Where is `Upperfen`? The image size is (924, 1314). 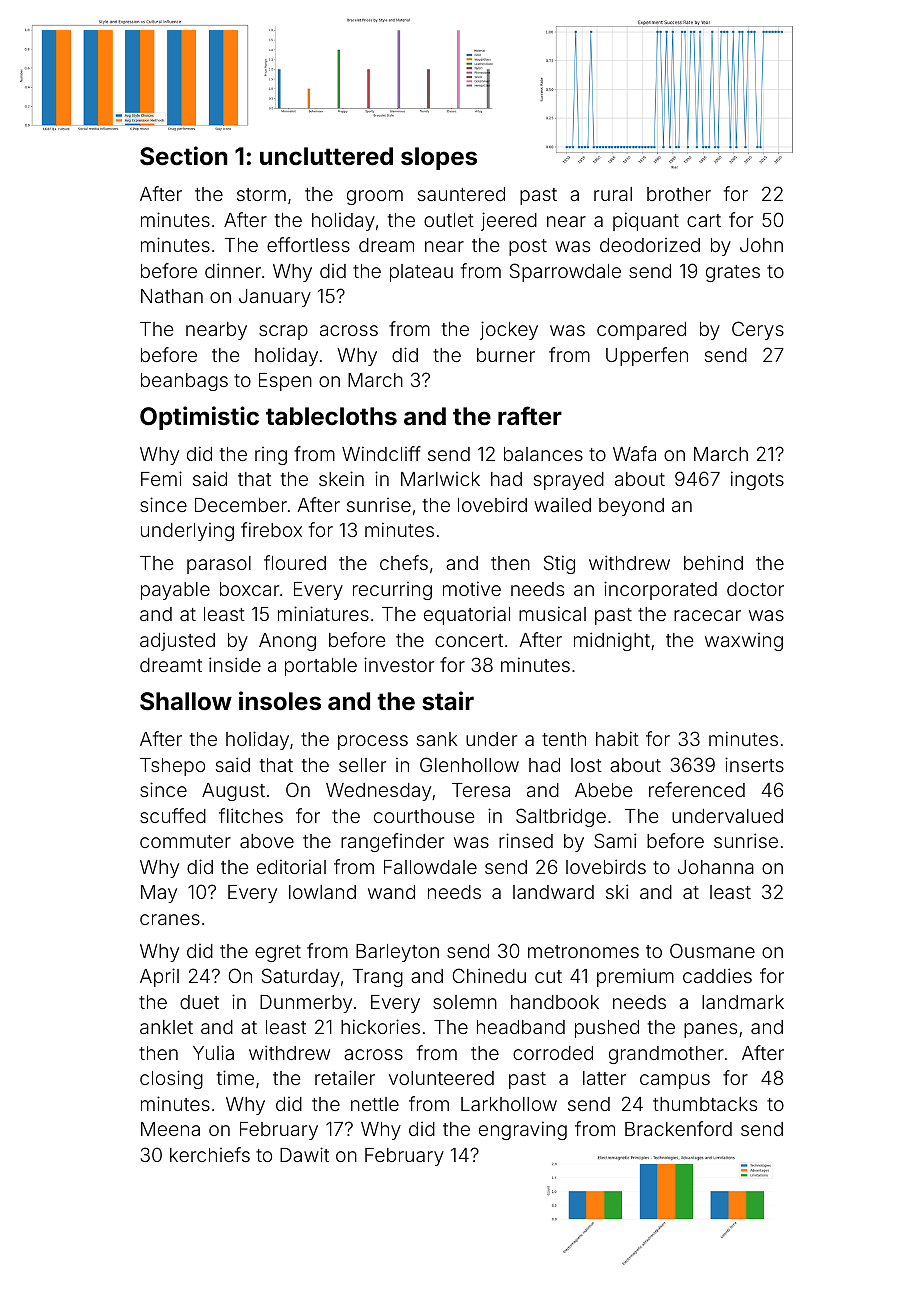 Upperfen is located at coordinates (647, 356).
